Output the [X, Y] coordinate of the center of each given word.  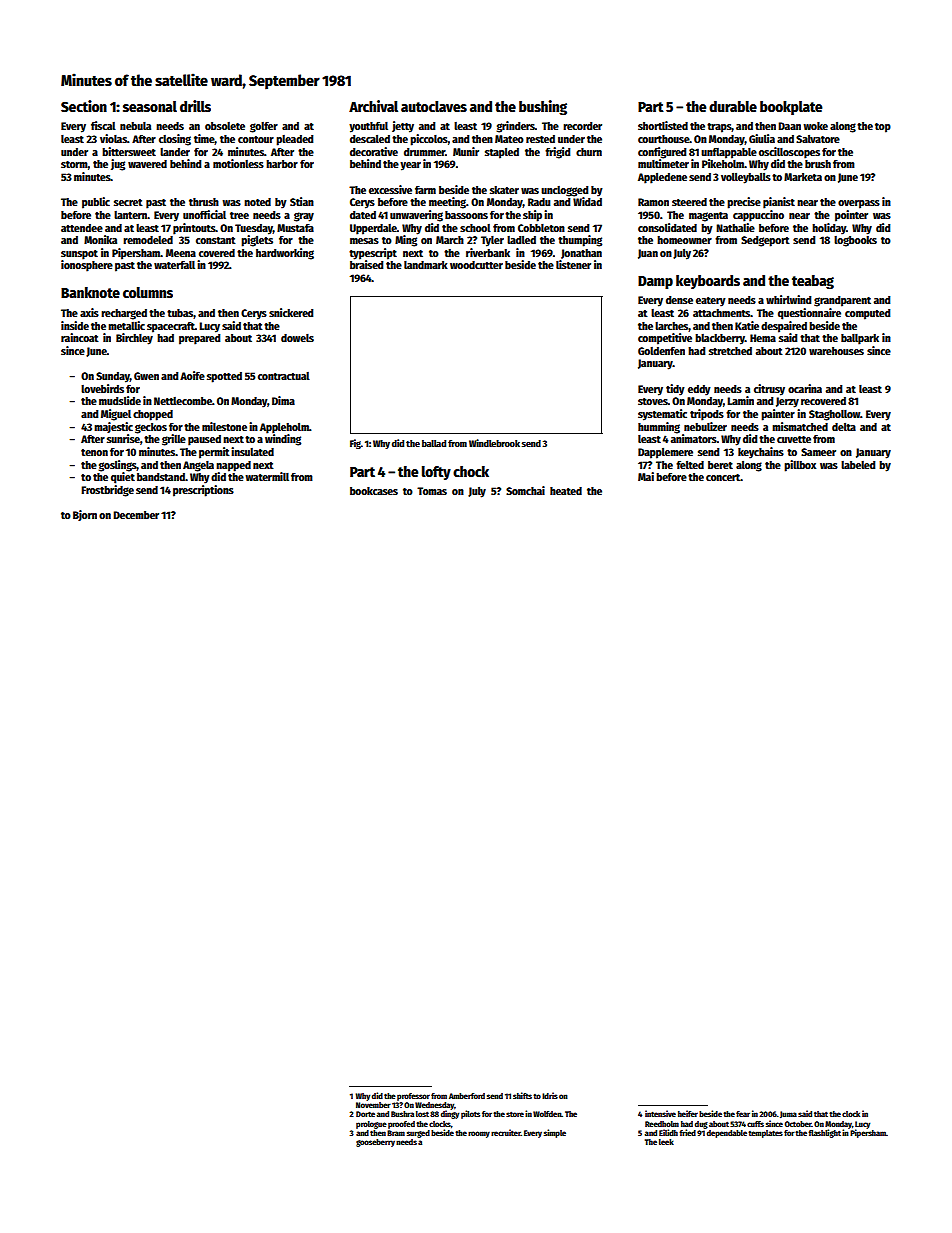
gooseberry [375, 1143]
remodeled [148, 240]
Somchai [525, 490]
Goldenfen [661, 351]
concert [723, 477]
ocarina [805, 388]
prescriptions [203, 491]
